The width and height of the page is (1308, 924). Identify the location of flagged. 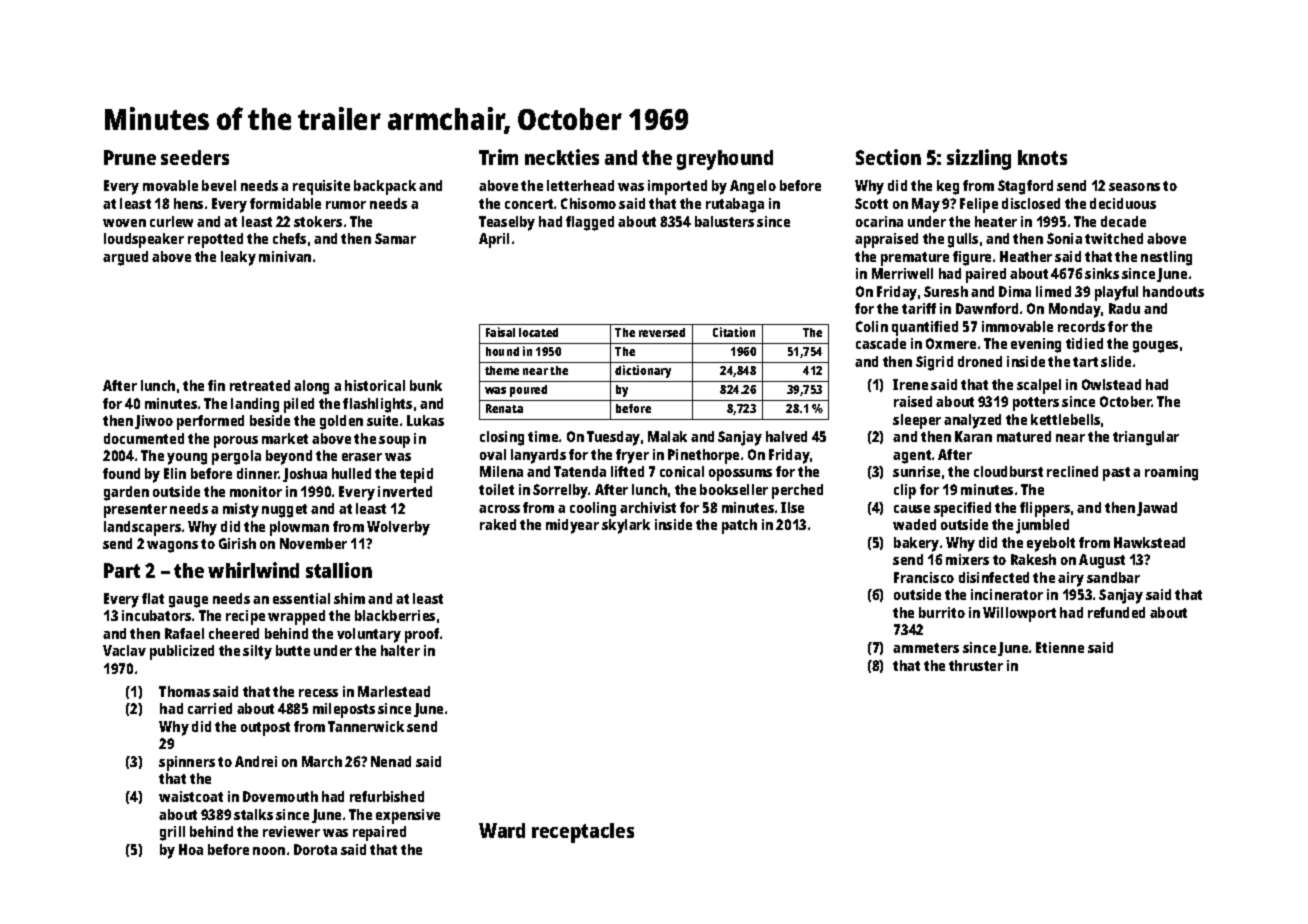
(590, 223).
